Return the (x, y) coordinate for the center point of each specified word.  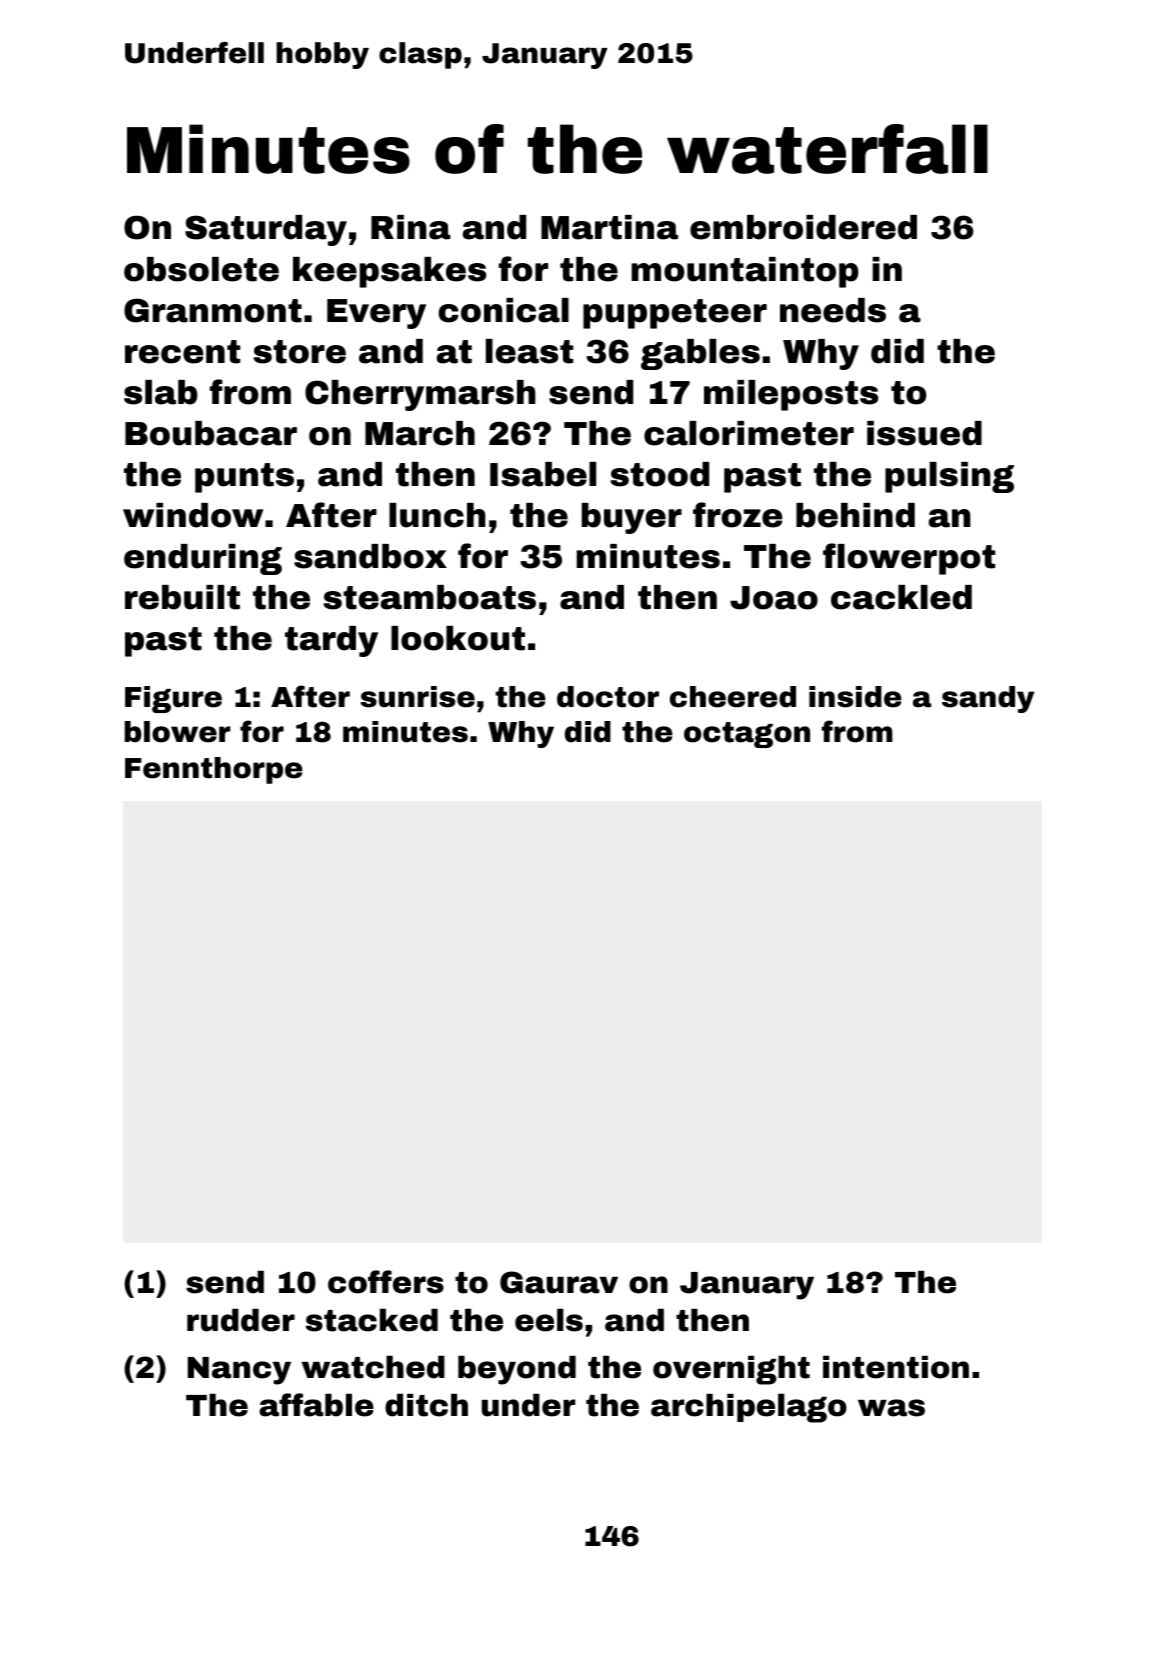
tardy (331, 641)
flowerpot (909, 559)
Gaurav (559, 1282)
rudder (241, 1320)
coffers (386, 1282)
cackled (901, 597)
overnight (731, 1370)
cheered (733, 697)
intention (896, 1367)
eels (549, 1320)
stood (659, 474)
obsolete (201, 269)
